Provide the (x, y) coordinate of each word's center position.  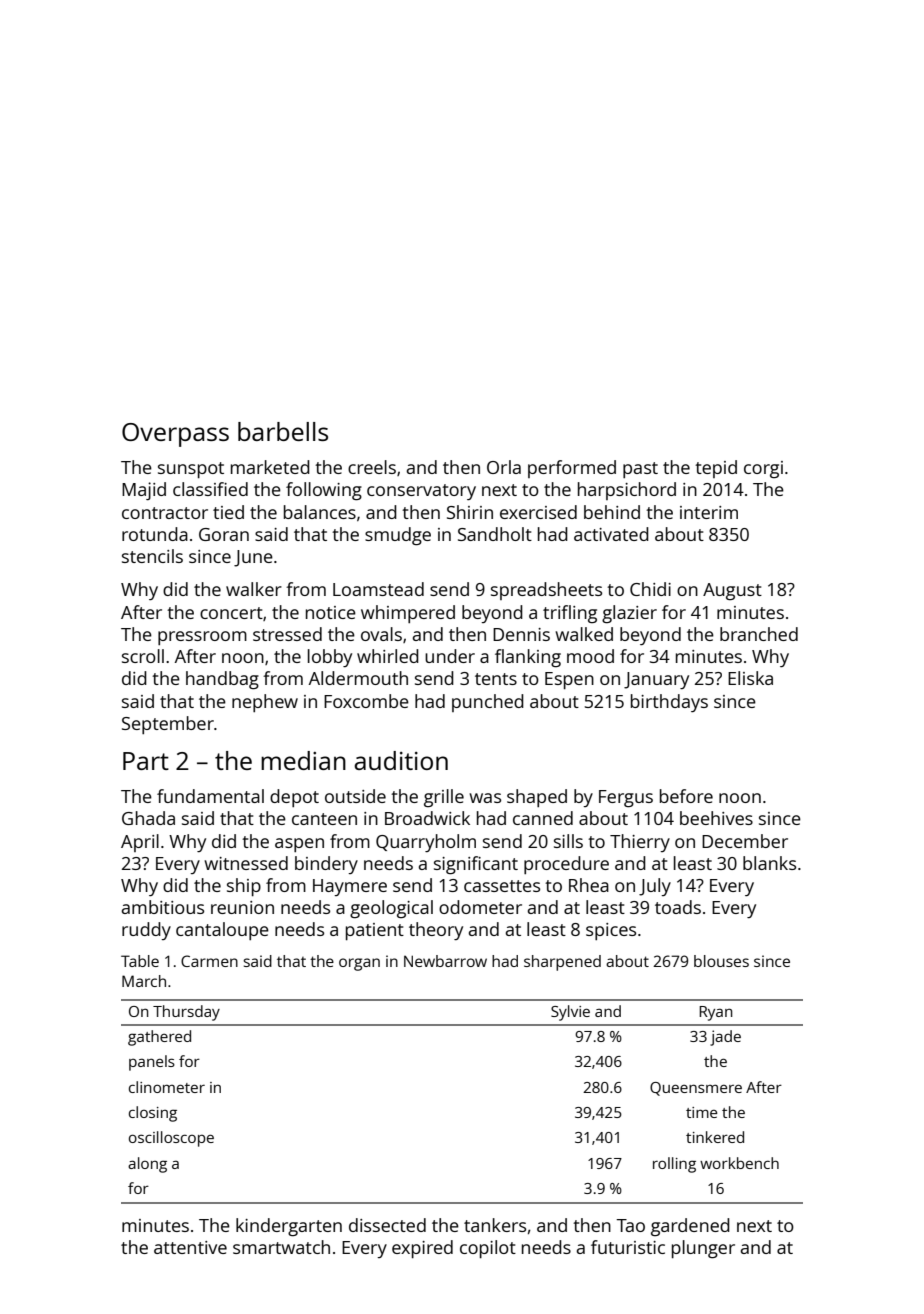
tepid (716, 469)
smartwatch (281, 1247)
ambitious (163, 907)
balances (320, 512)
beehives (716, 818)
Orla (504, 467)
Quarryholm (426, 843)
